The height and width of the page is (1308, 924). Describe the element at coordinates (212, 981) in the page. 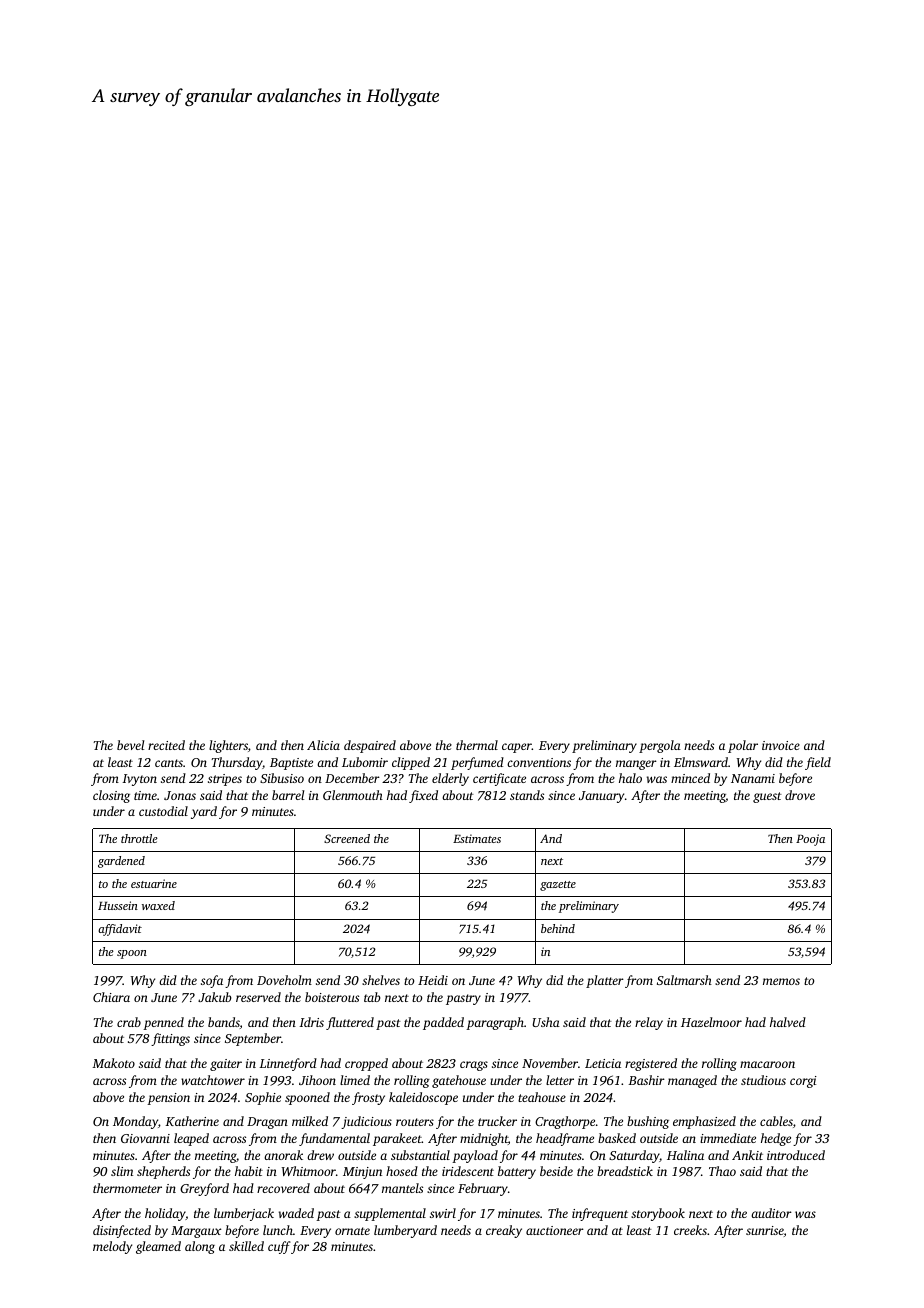

I see `sofa` at that location.
